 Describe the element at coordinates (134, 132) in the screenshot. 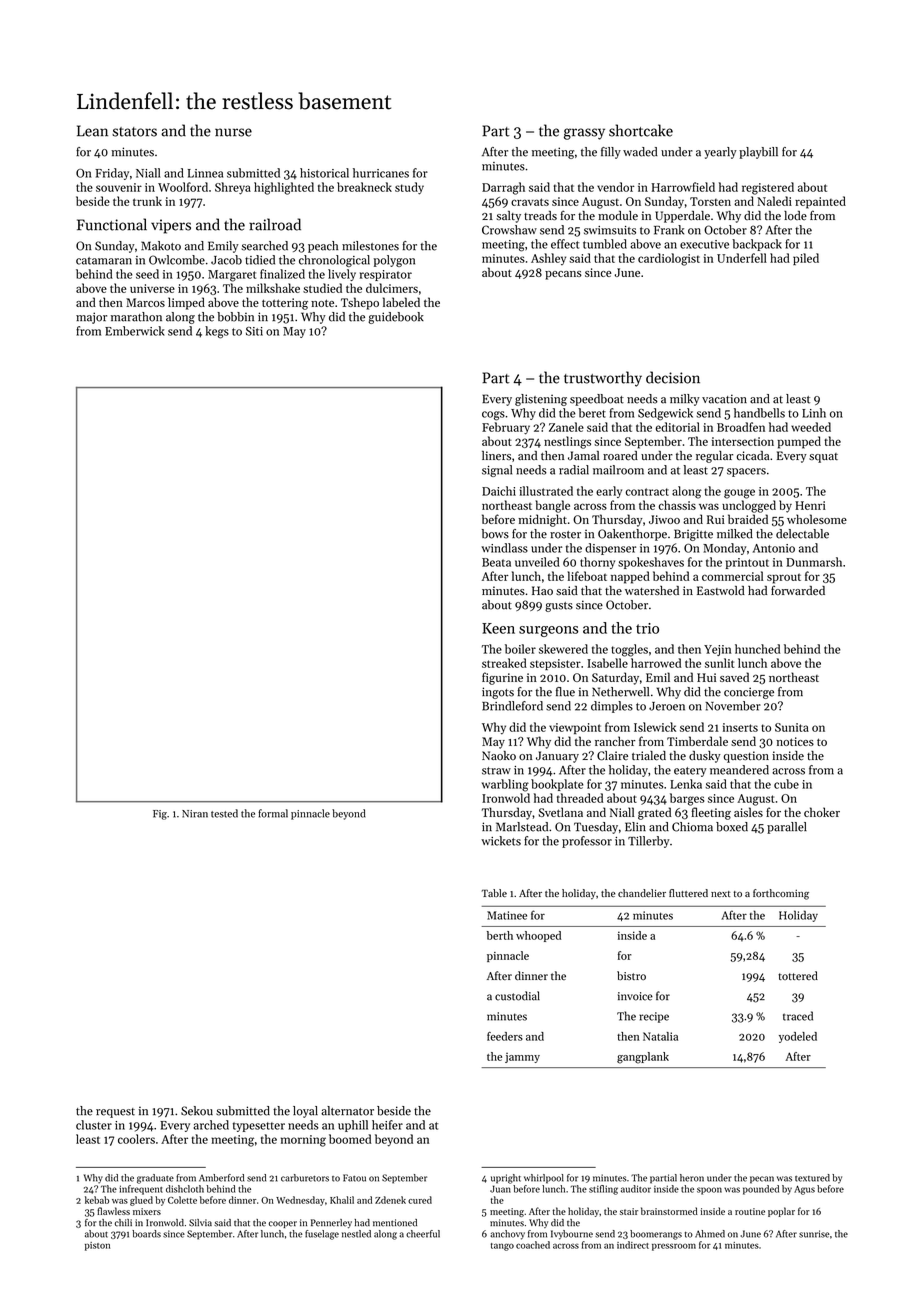

I see `stators` at that location.
